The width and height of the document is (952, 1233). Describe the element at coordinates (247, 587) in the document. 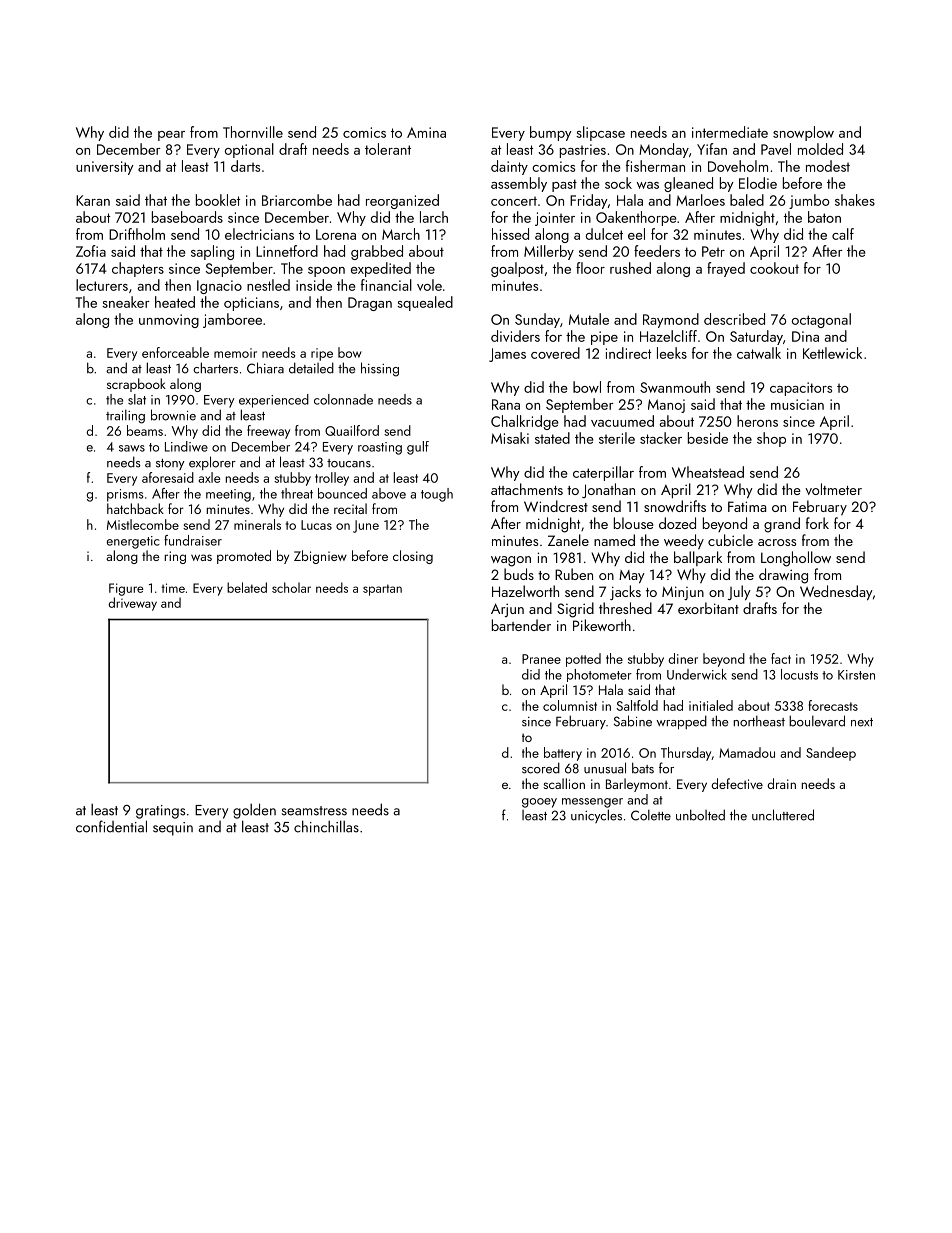

I see `belated` at that location.
